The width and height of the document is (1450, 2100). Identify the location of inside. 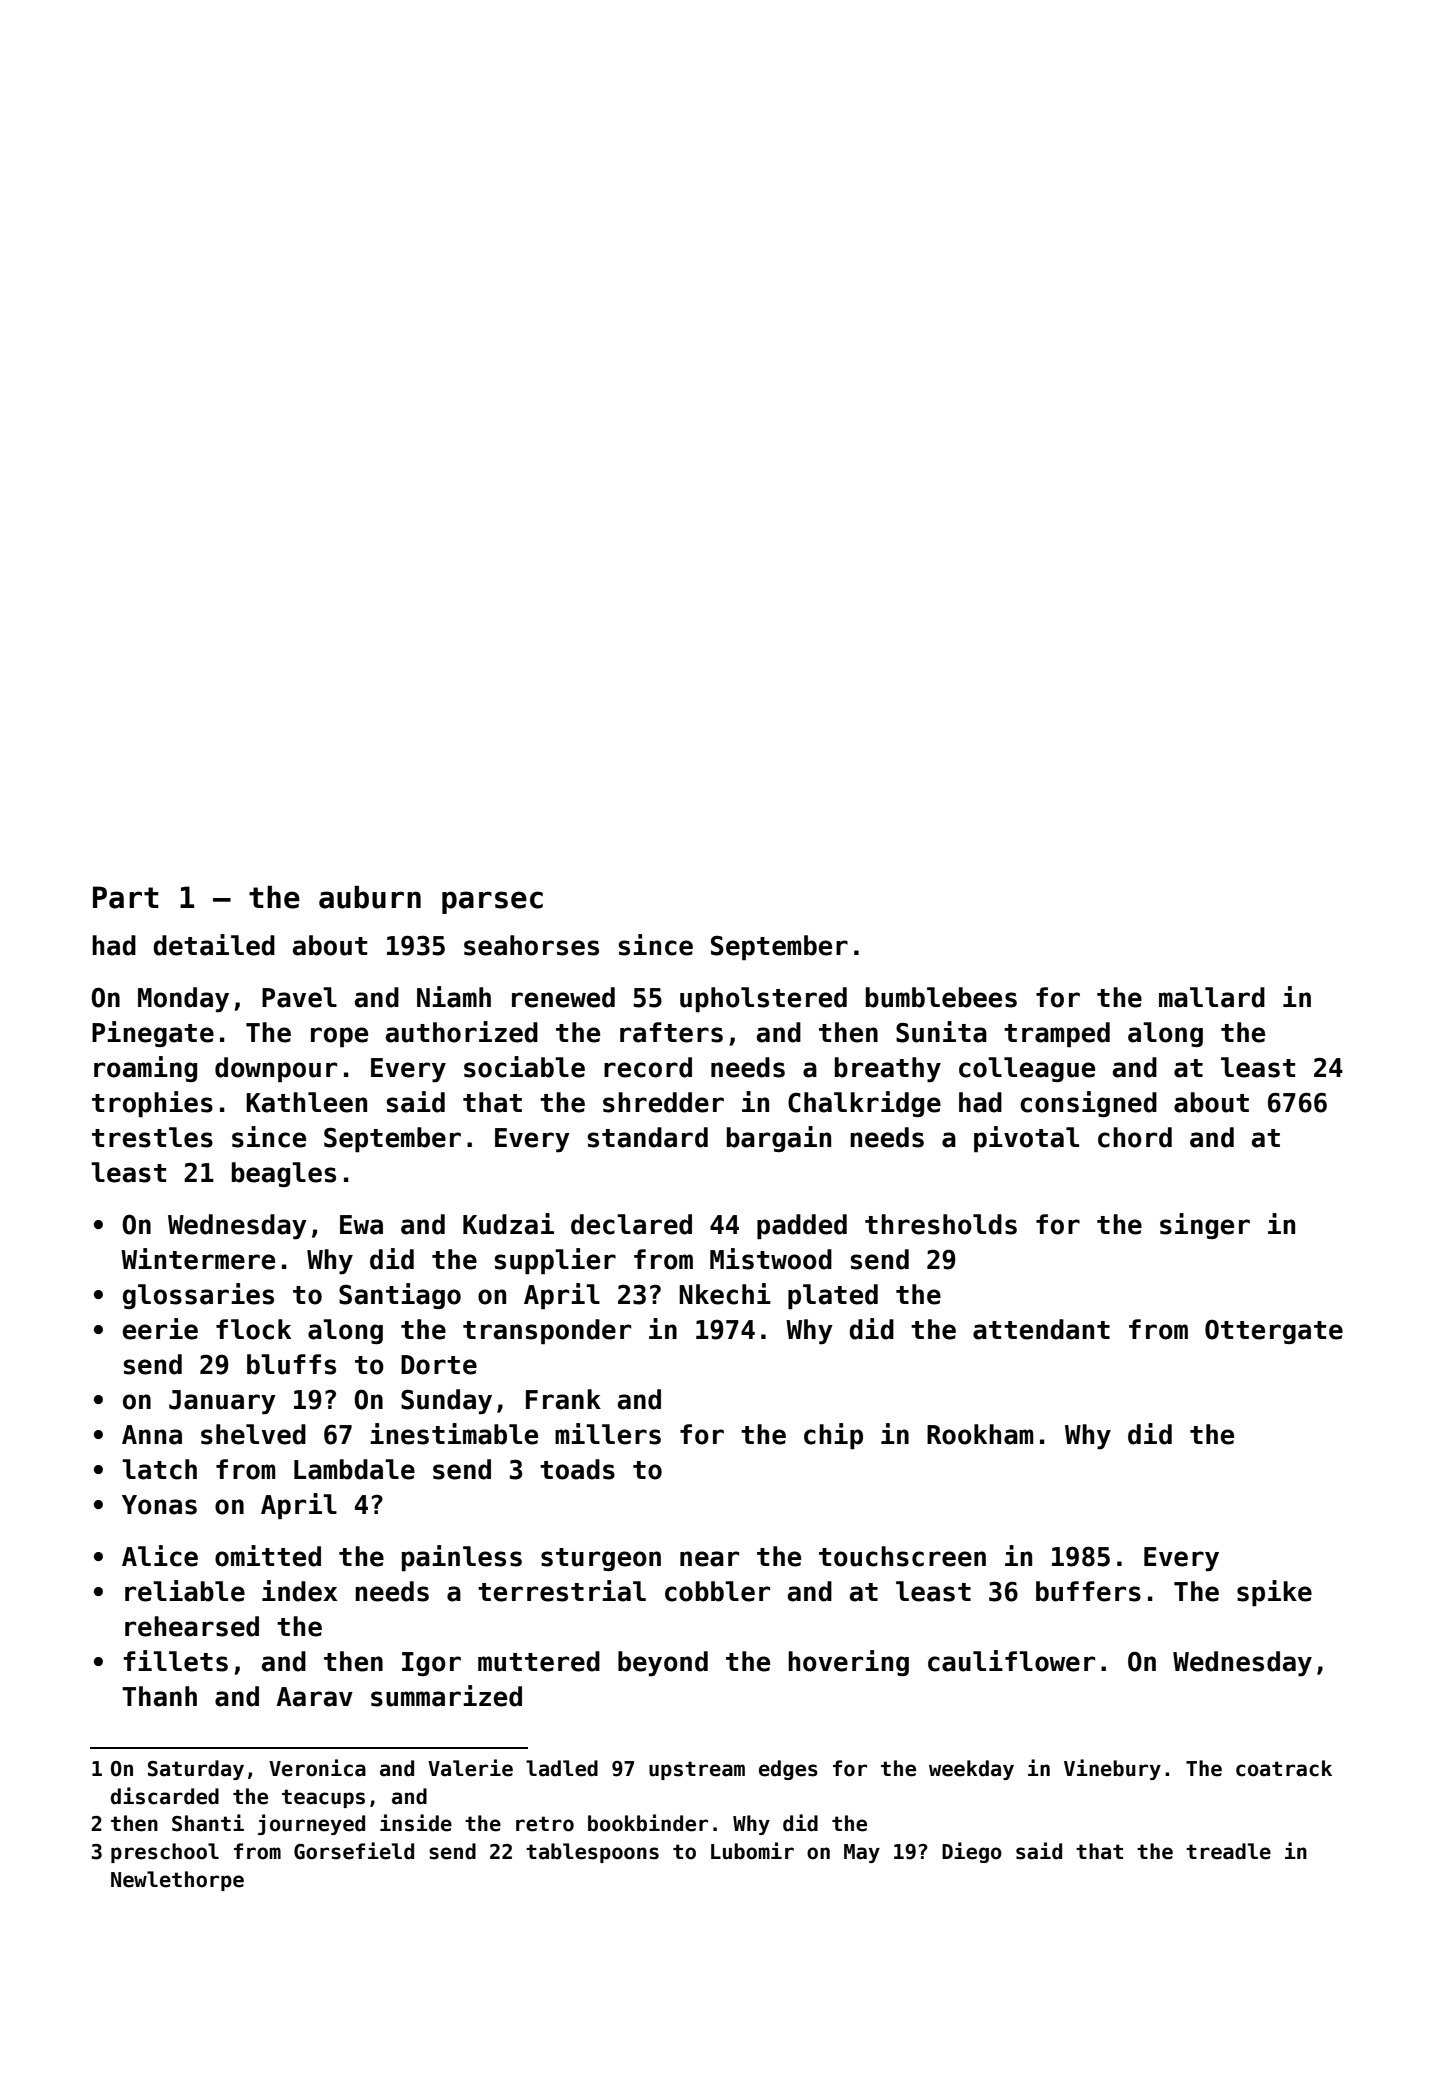
(416, 1823).
